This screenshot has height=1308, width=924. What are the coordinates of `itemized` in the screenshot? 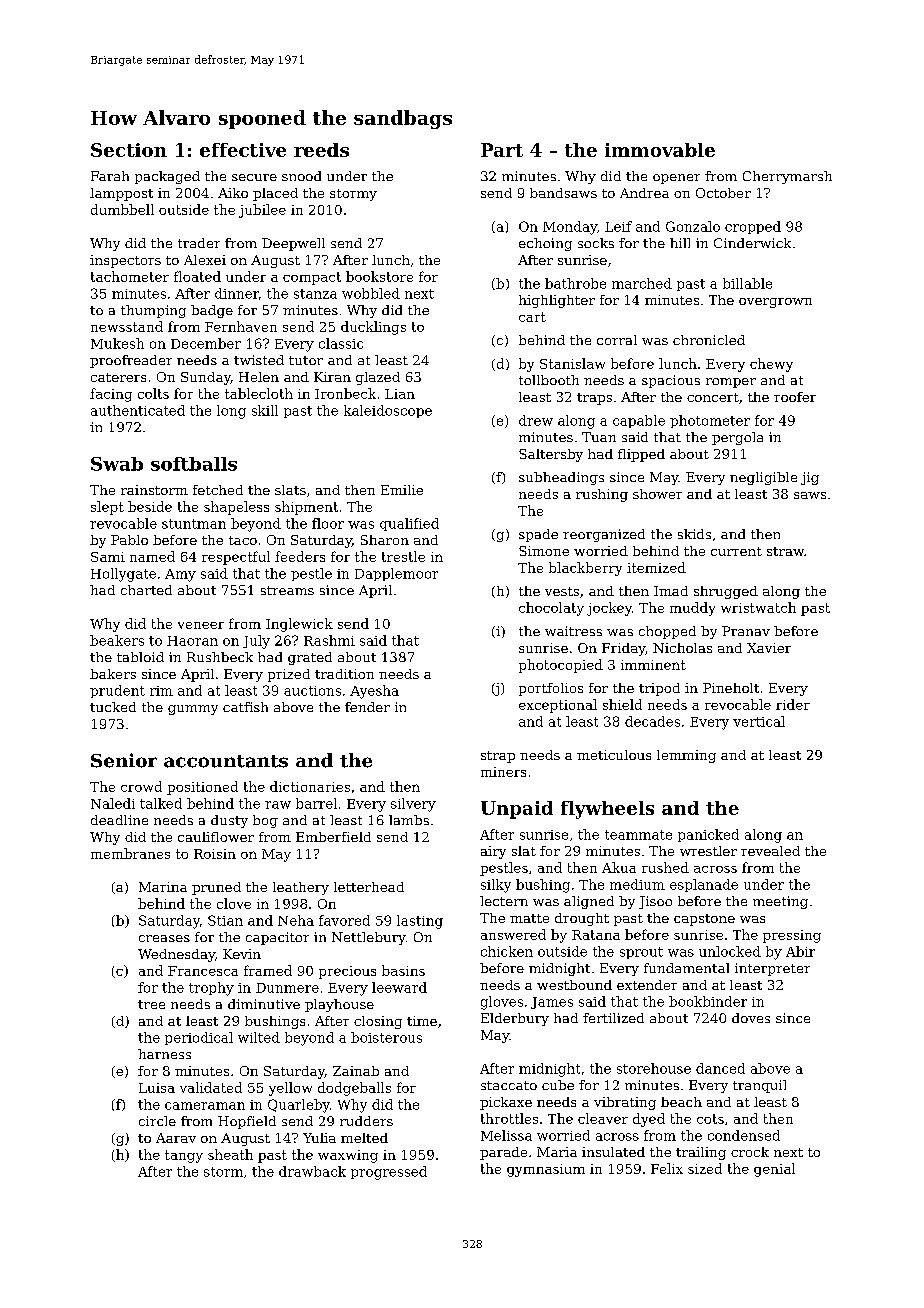 It's located at (656, 567).
